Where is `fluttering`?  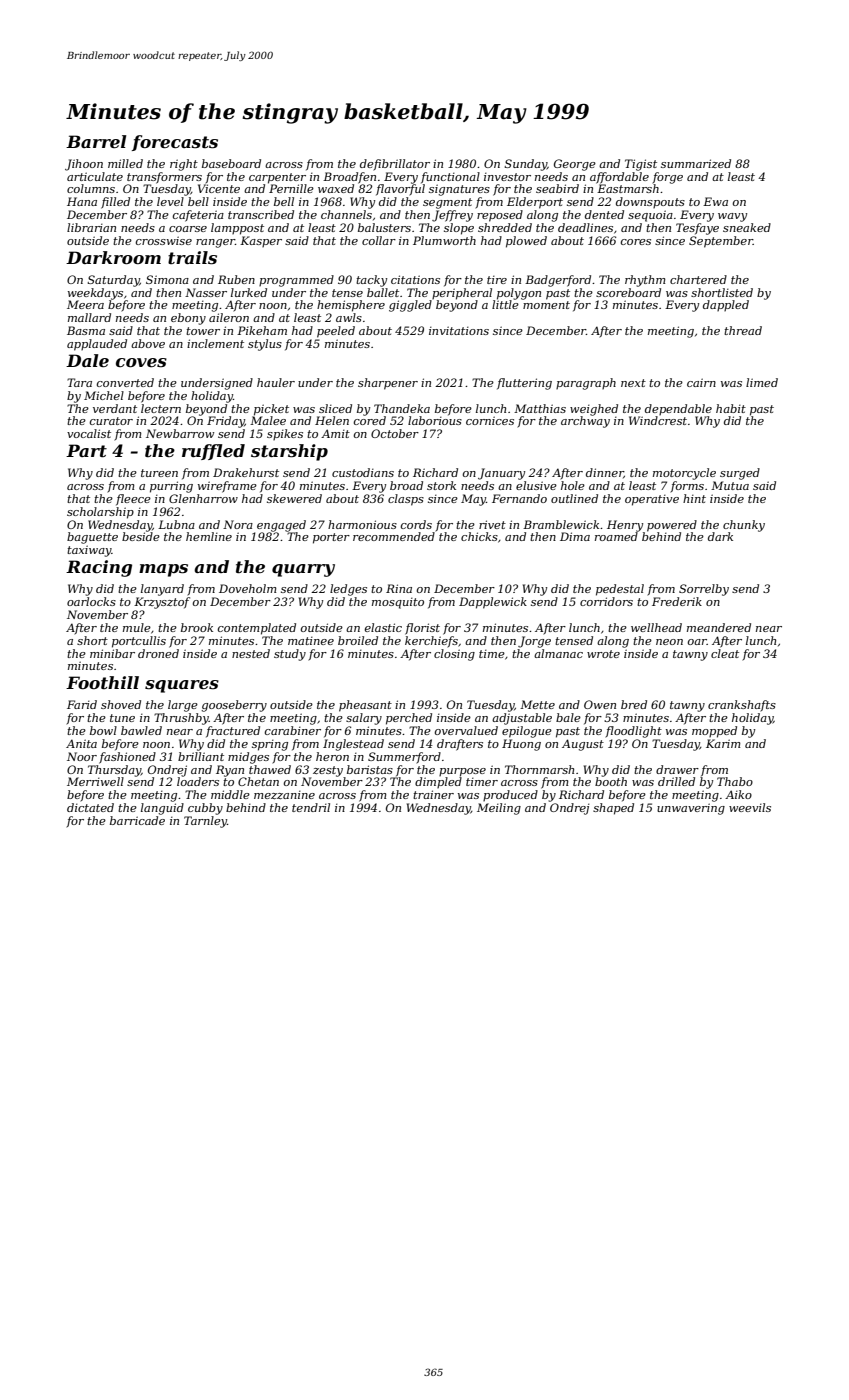 fluttering is located at coordinates (524, 384).
